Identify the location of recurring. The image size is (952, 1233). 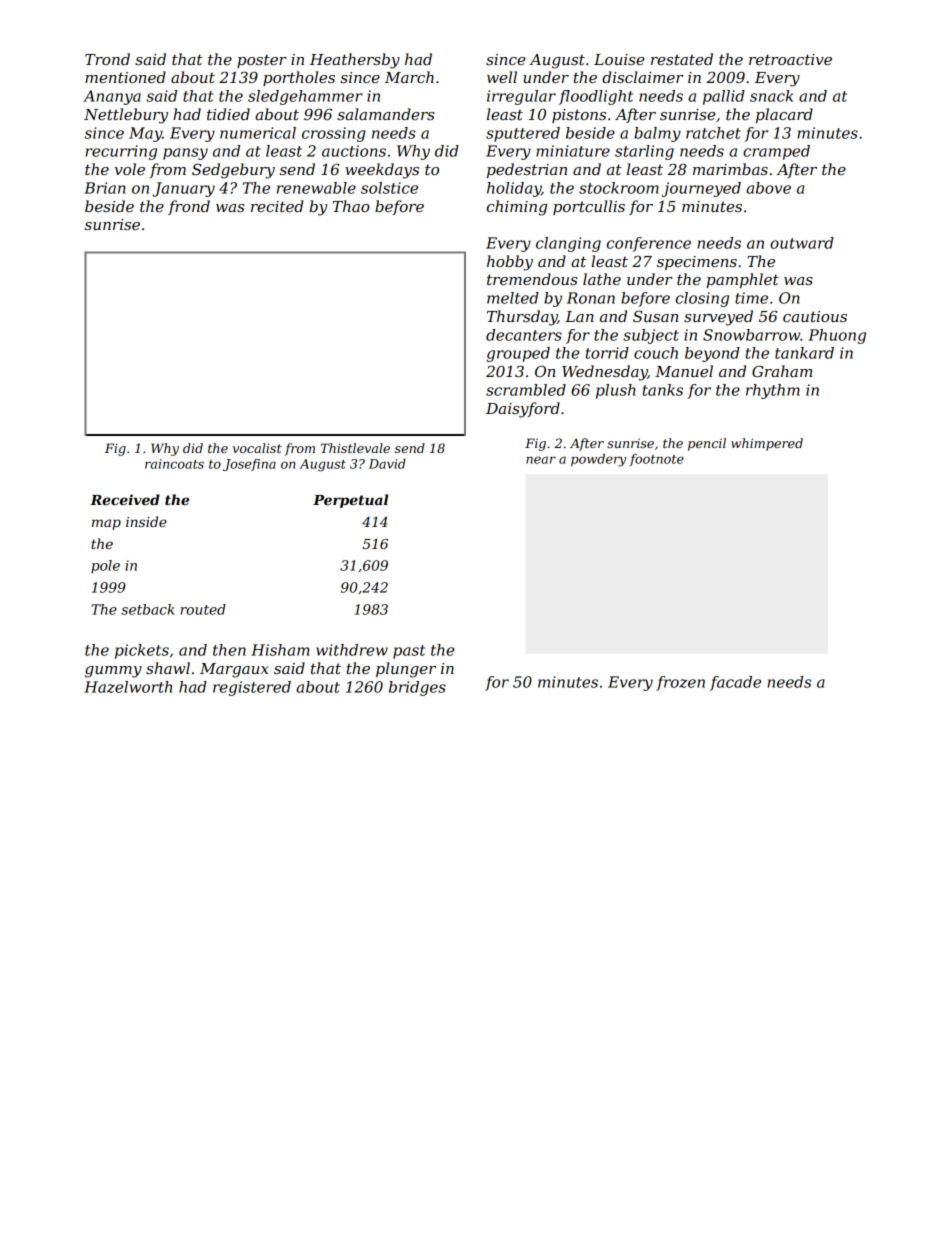
(121, 152).
